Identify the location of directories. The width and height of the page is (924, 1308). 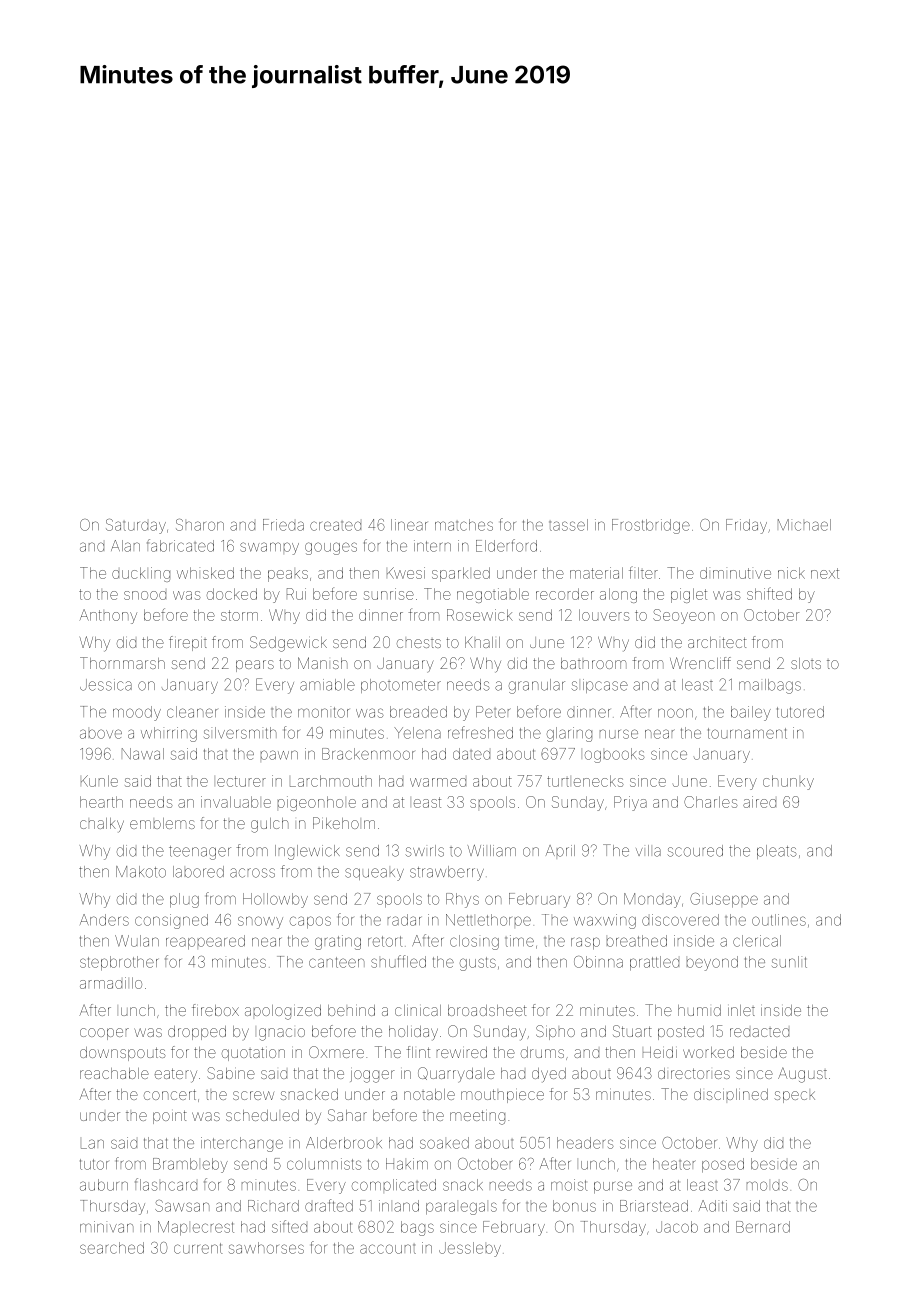
(694, 1073).
